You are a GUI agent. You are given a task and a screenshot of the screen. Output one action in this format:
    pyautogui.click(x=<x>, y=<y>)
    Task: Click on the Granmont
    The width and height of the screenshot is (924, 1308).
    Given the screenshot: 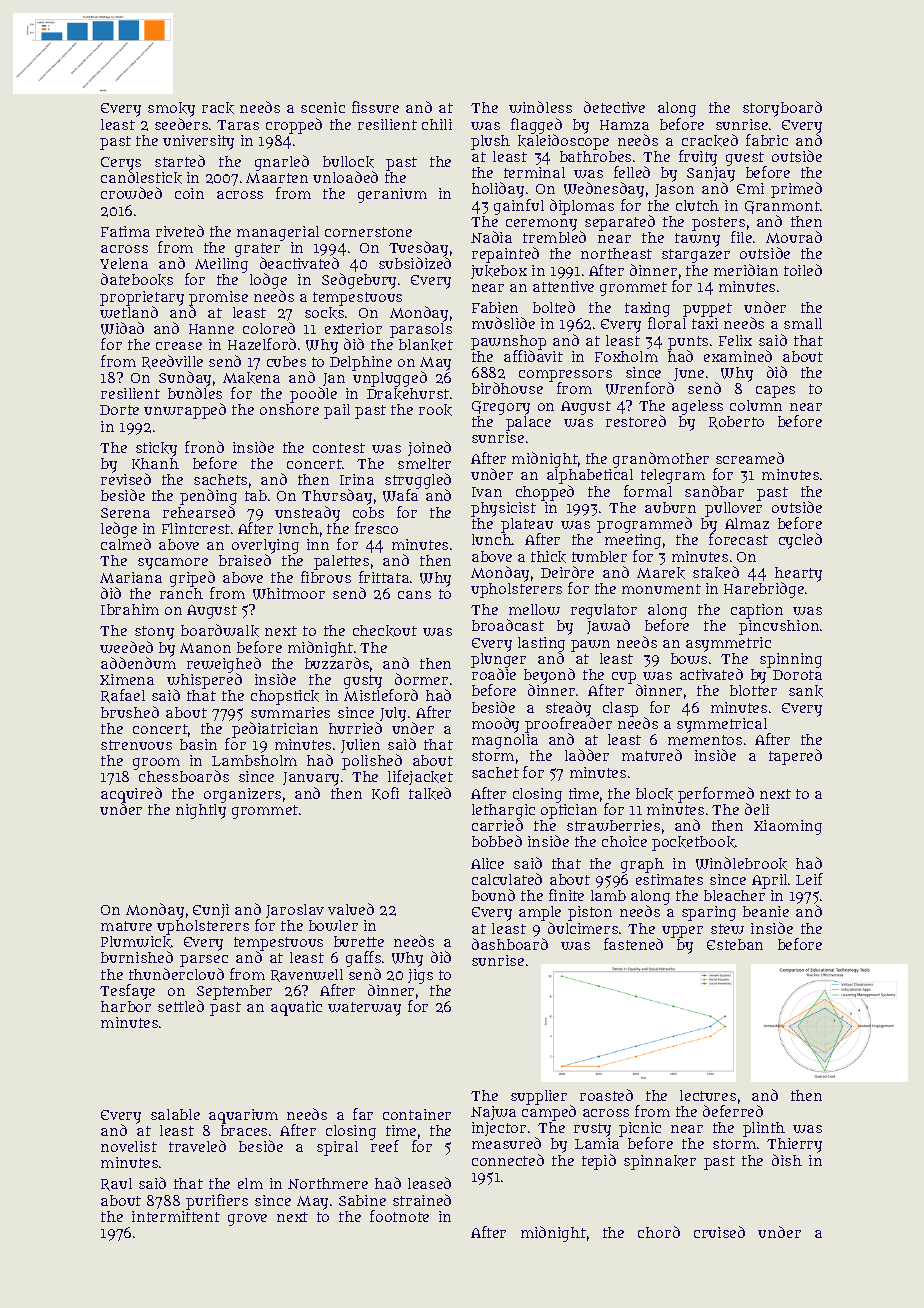 What is the action you would take?
    pyautogui.click(x=782, y=207)
